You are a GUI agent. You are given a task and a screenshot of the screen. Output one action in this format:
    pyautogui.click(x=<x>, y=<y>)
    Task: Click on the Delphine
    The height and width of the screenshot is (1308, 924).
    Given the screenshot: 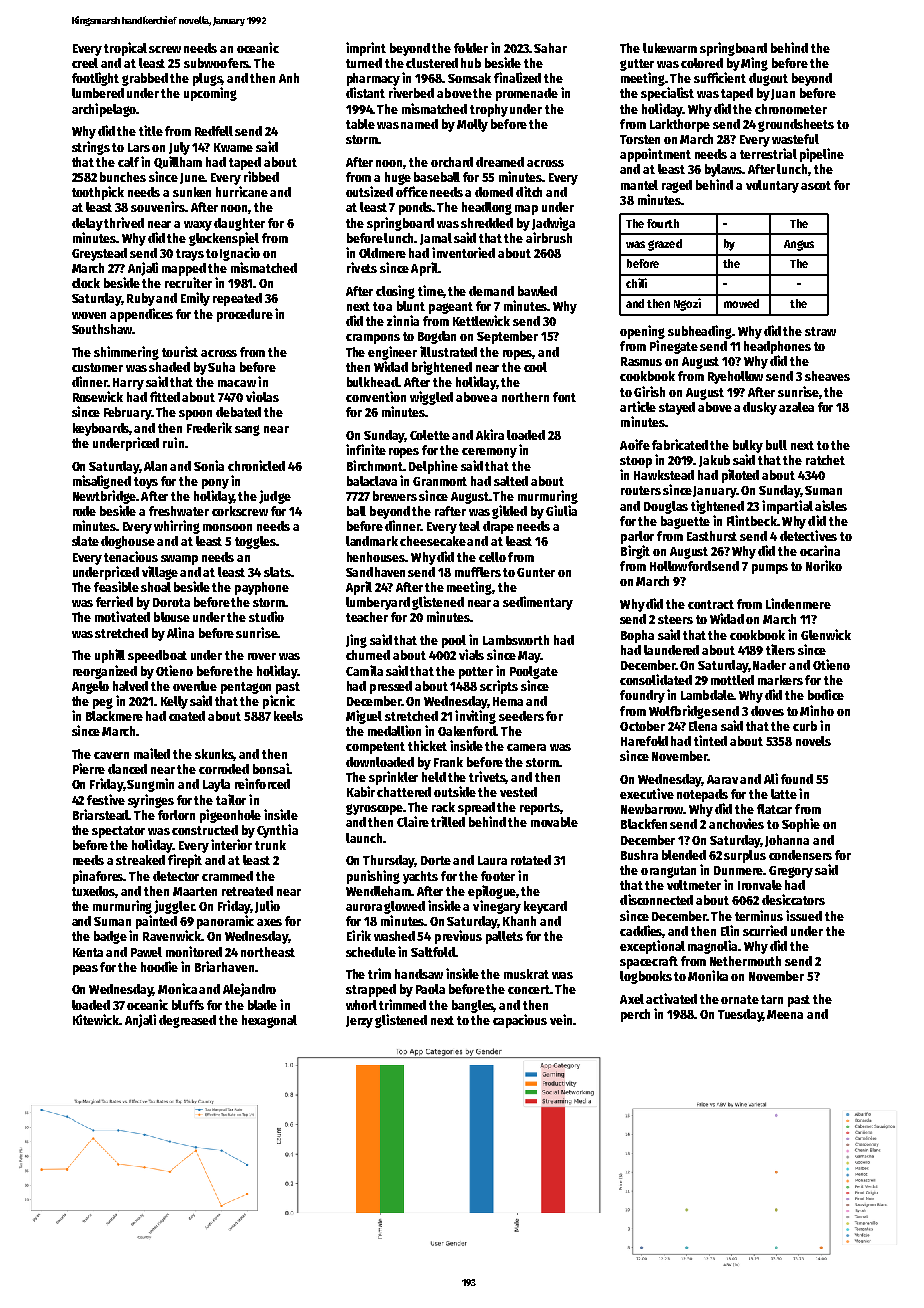 What is the action you would take?
    pyautogui.click(x=433, y=467)
